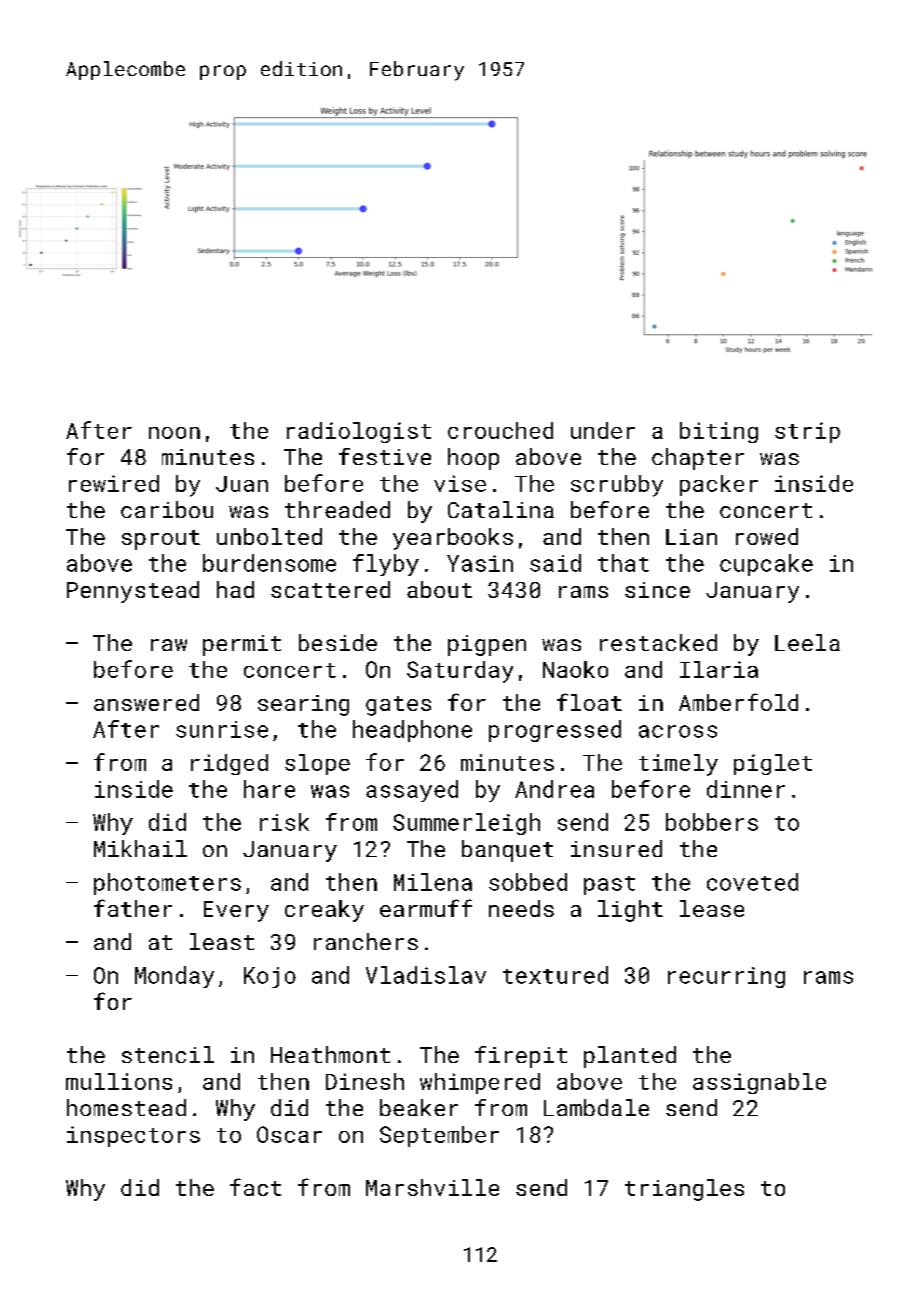 This document has width=924, height=1314. Describe the element at coordinates (140, 848) in the document. I see `Mikhail` at that location.
